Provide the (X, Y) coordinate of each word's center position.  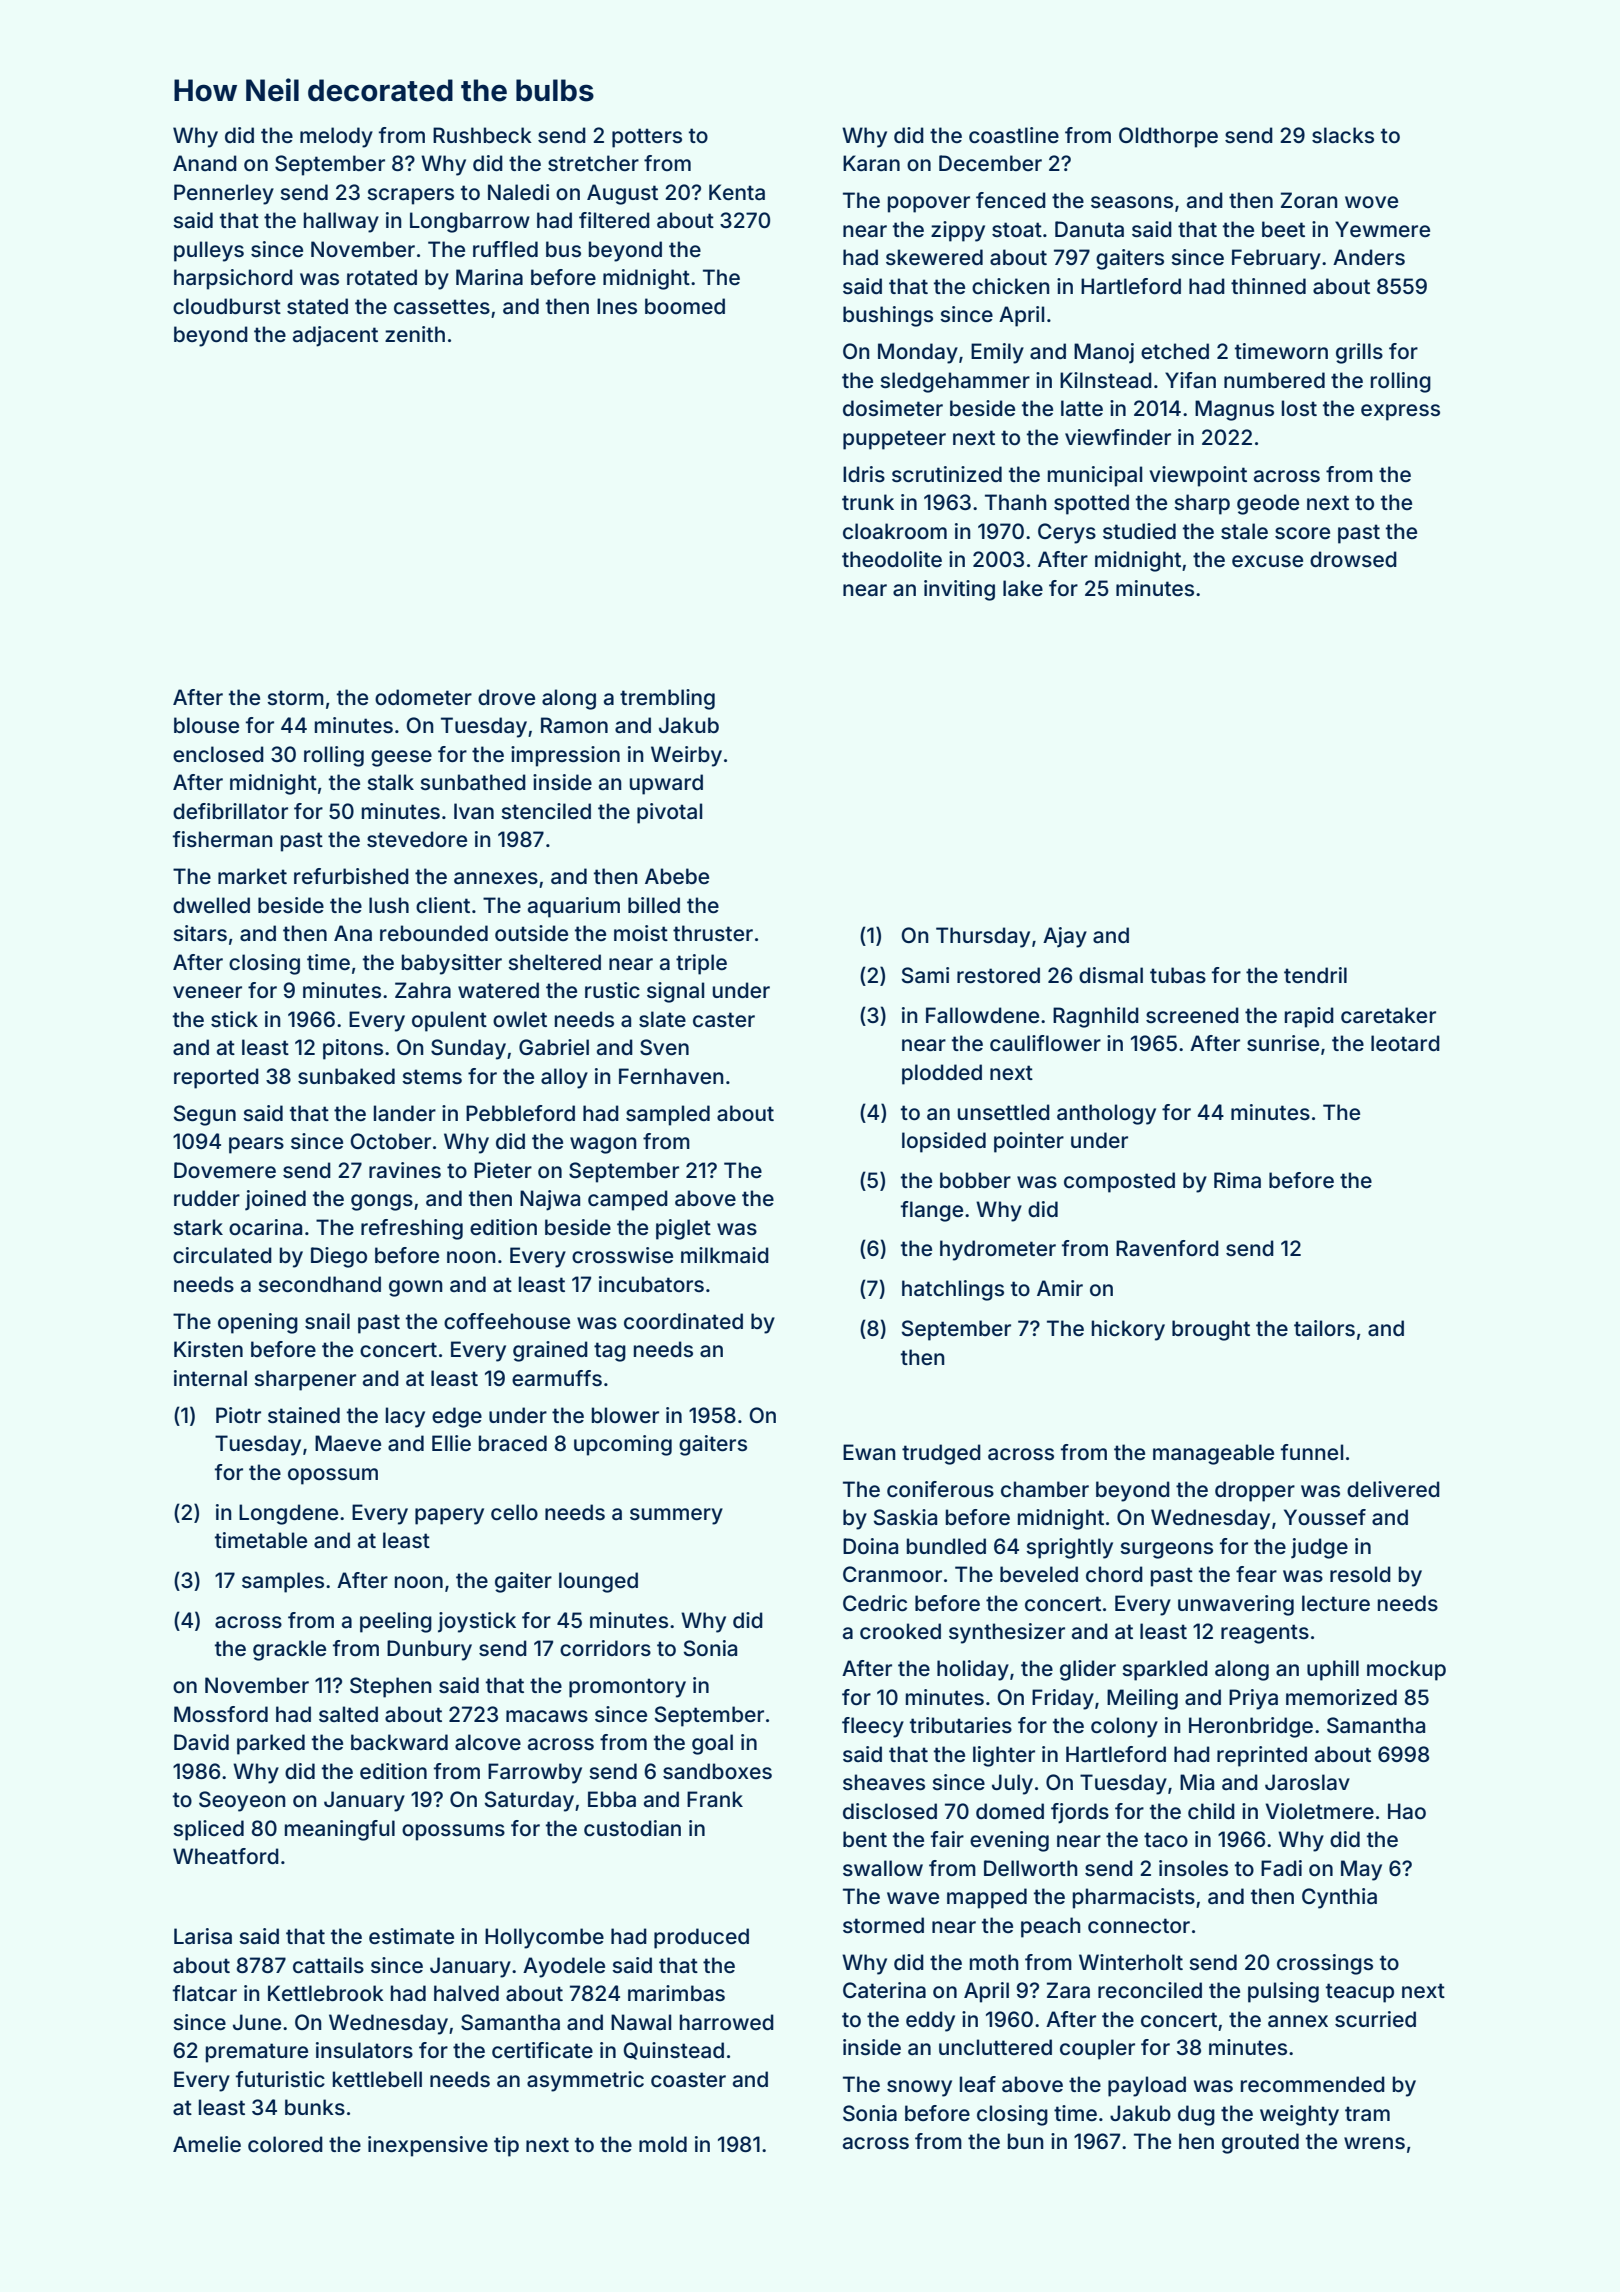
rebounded (434, 933)
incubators (651, 1284)
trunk (868, 502)
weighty (1299, 2115)
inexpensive (428, 2146)
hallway (341, 222)
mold (663, 2144)
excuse (1267, 561)
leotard (1405, 1043)
